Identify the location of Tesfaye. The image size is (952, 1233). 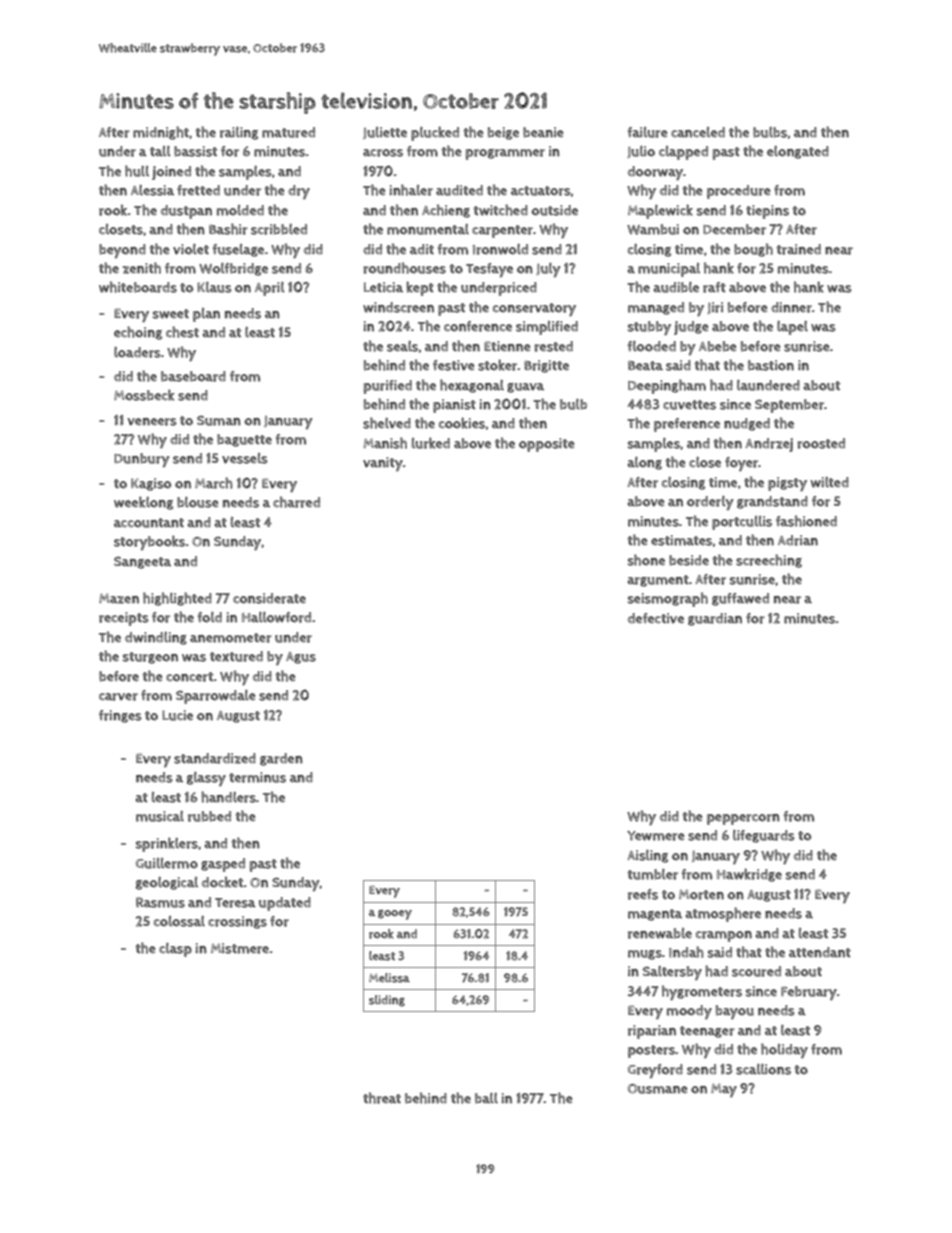
(489, 270).
